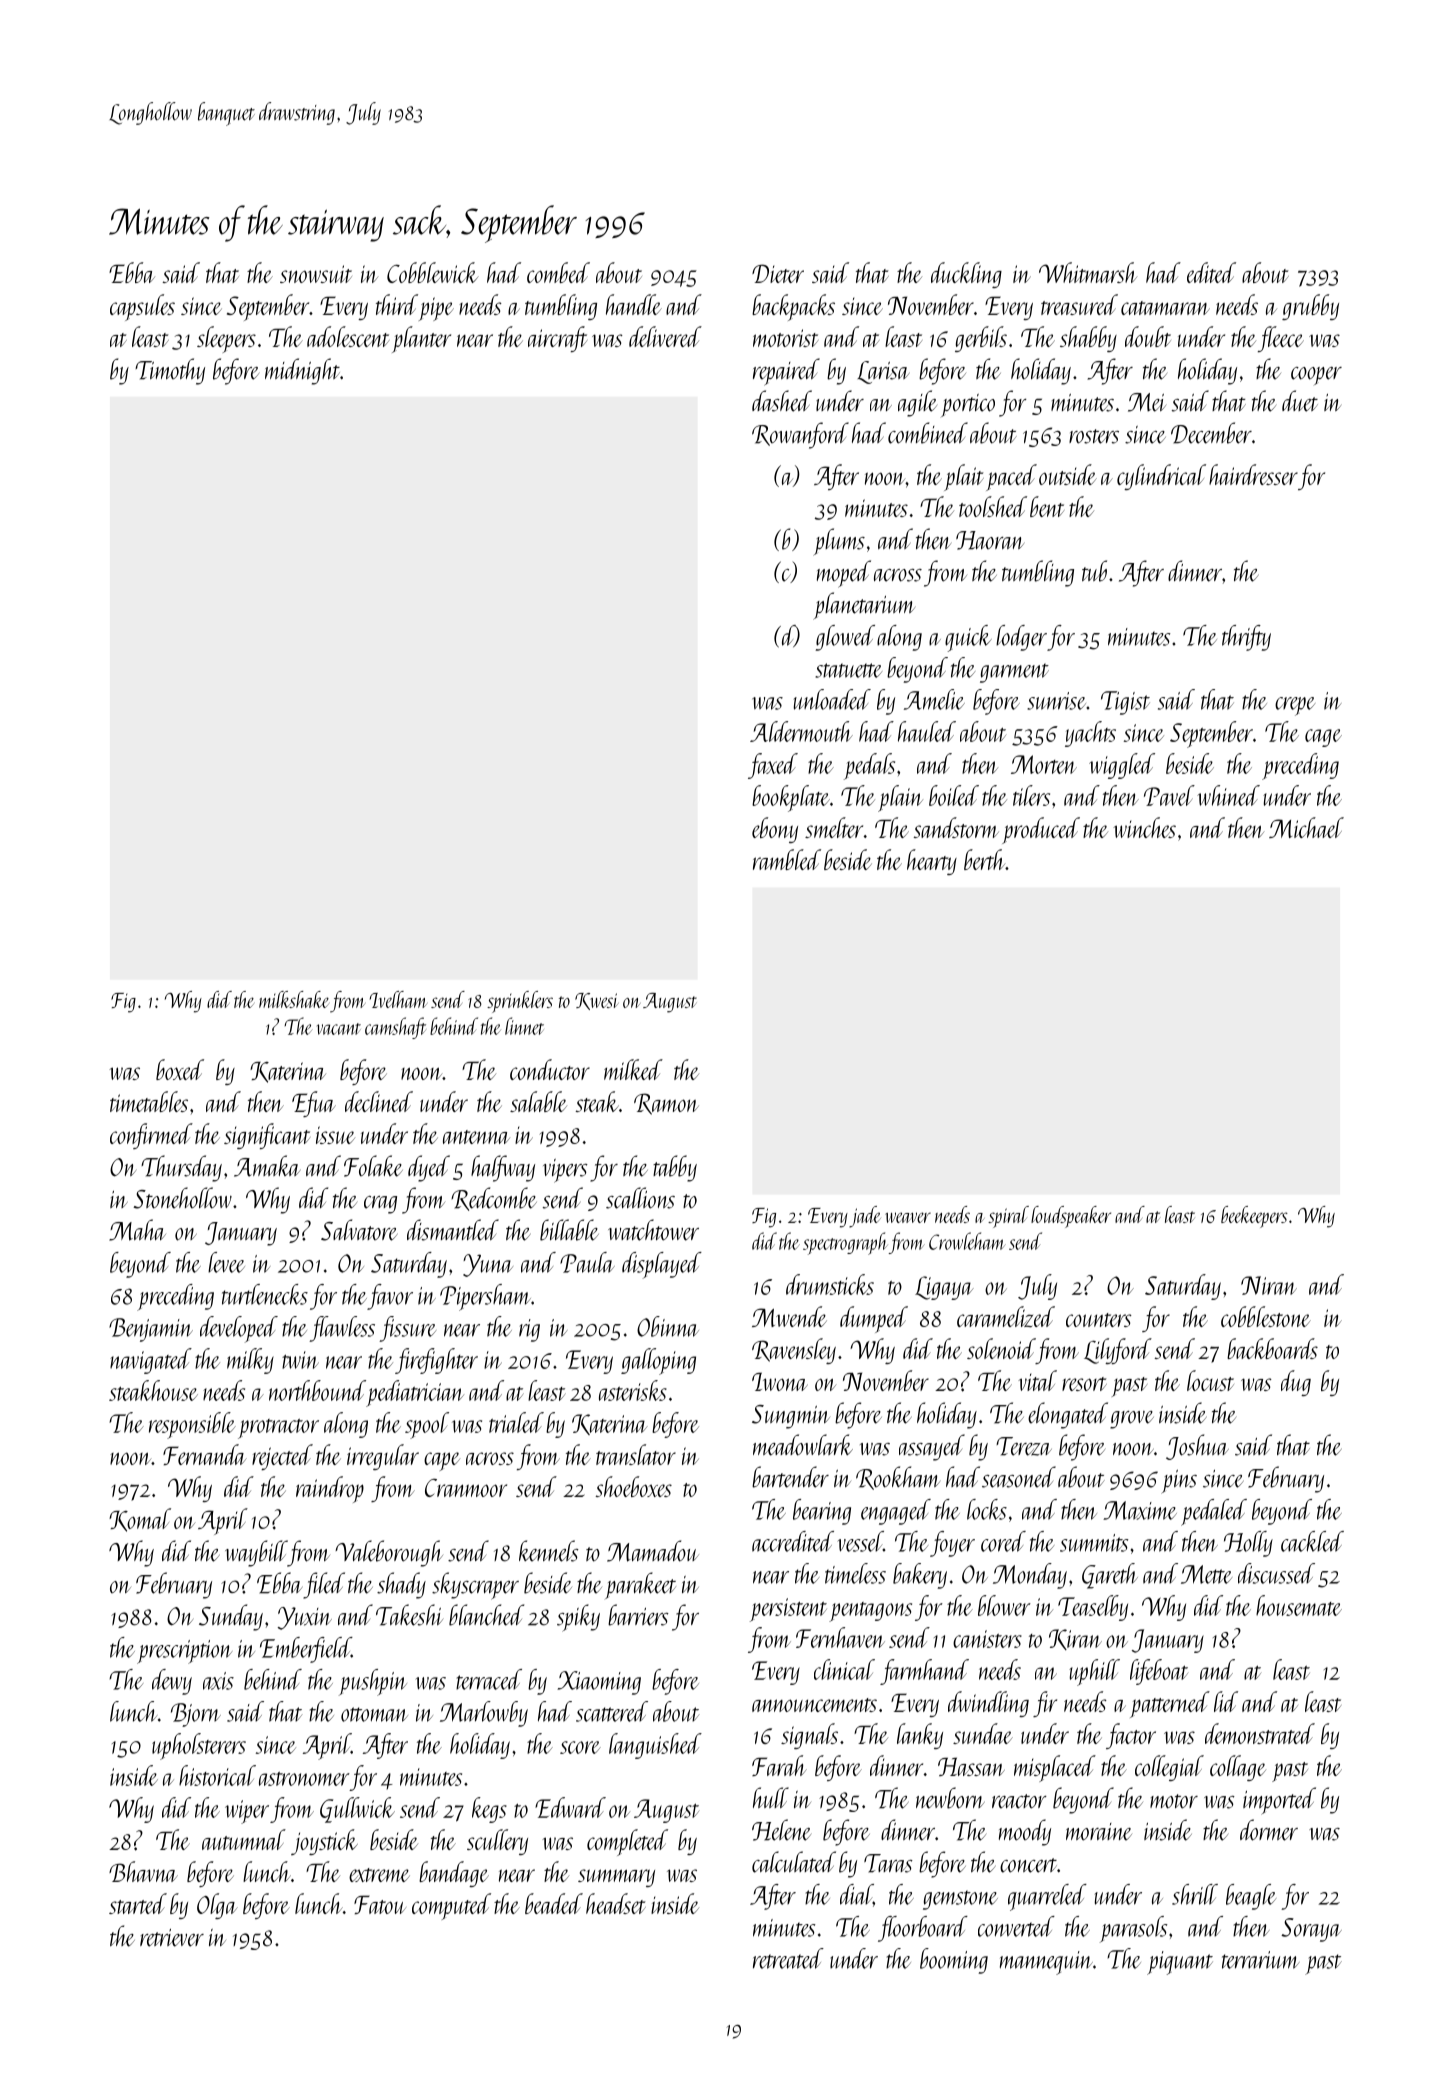 Image resolution: width=1450 pixels, height=2100 pixels. Describe the element at coordinates (1310, 307) in the screenshot. I see `grubby` at that location.
